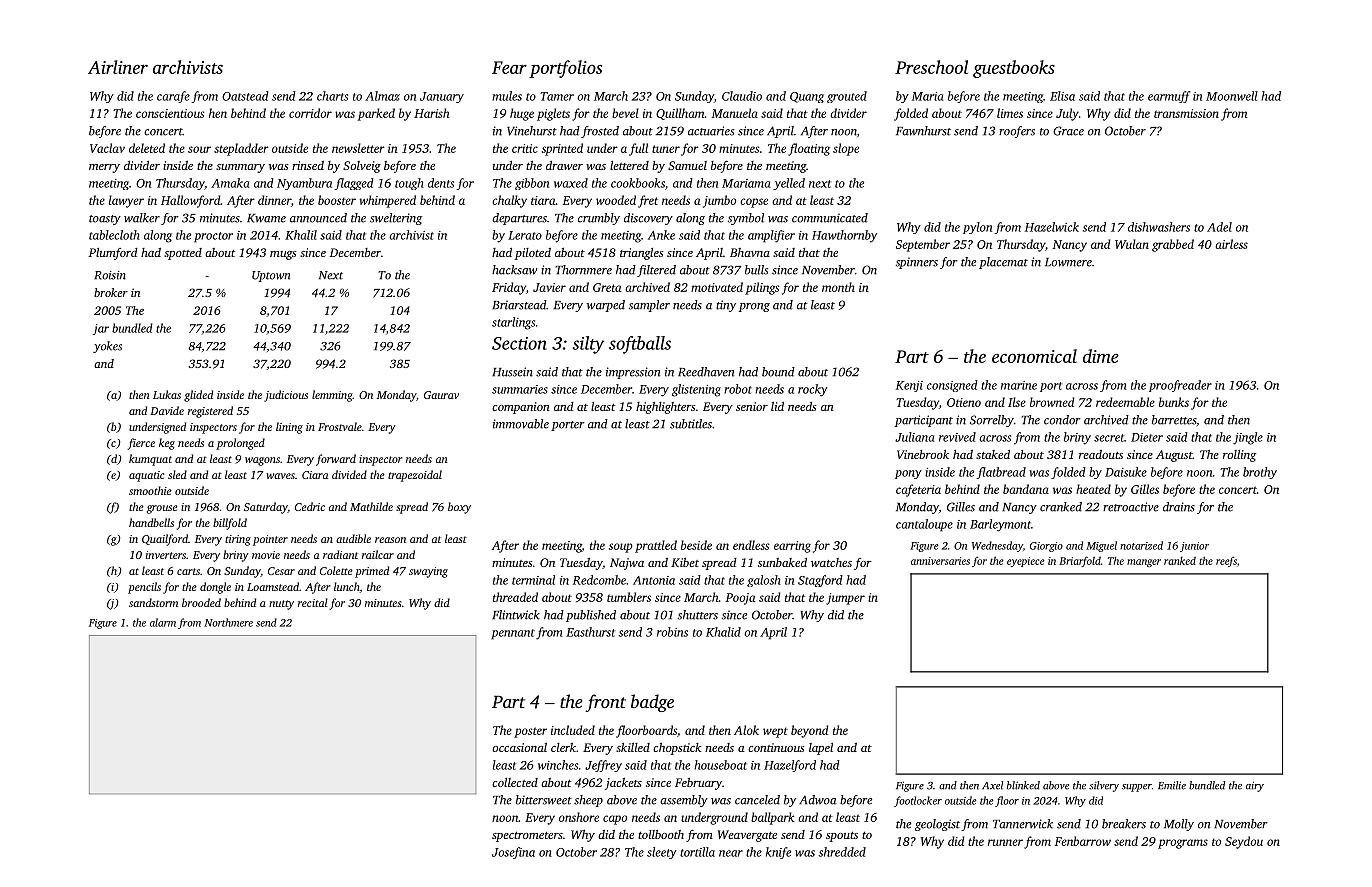 The width and height of the page is (1372, 887). What do you see at coordinates (240, 444) in the page?
I see `prolonged` at bounding box center [240, 444].
